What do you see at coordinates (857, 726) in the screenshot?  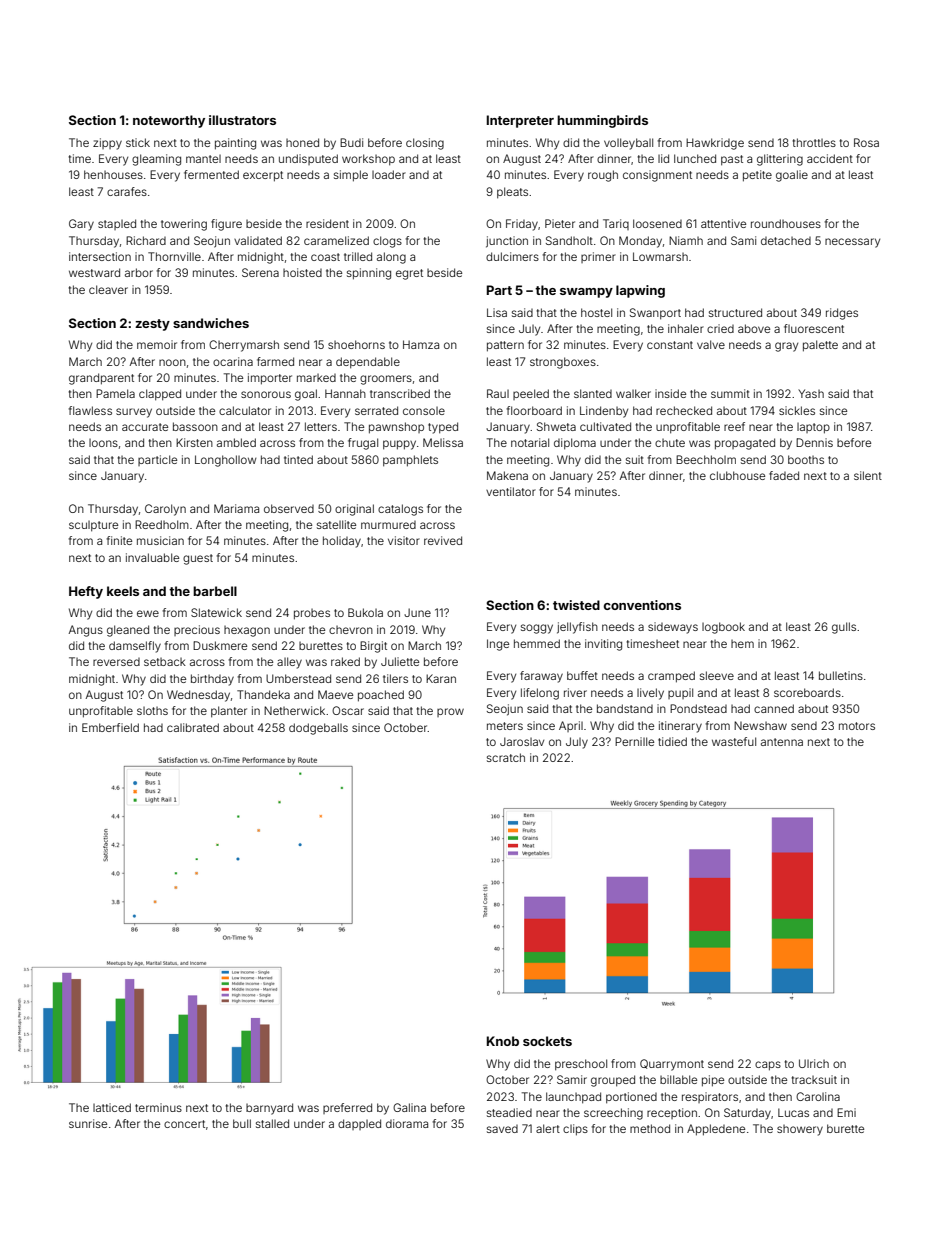 I see `motors` at bounding box center [857, 726].
